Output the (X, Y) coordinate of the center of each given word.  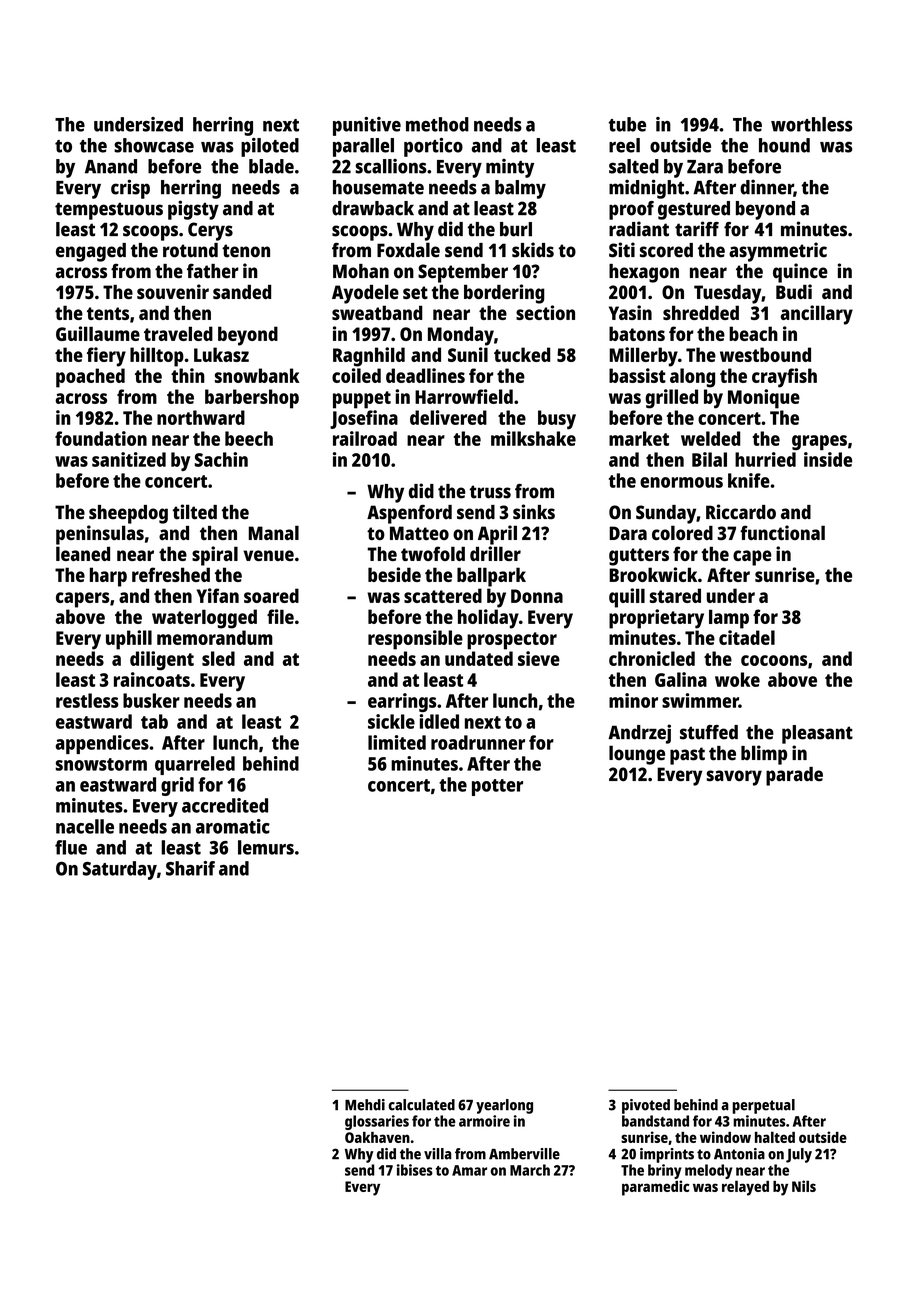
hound (784, 145)
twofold (433, 553)
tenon (246, 251)
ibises (415, 1170)
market (639, 438)
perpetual (763, 1106)
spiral (215, 556)
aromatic (233, 826)
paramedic (655, 1188)
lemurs (266, 847)
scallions (390, 166)
